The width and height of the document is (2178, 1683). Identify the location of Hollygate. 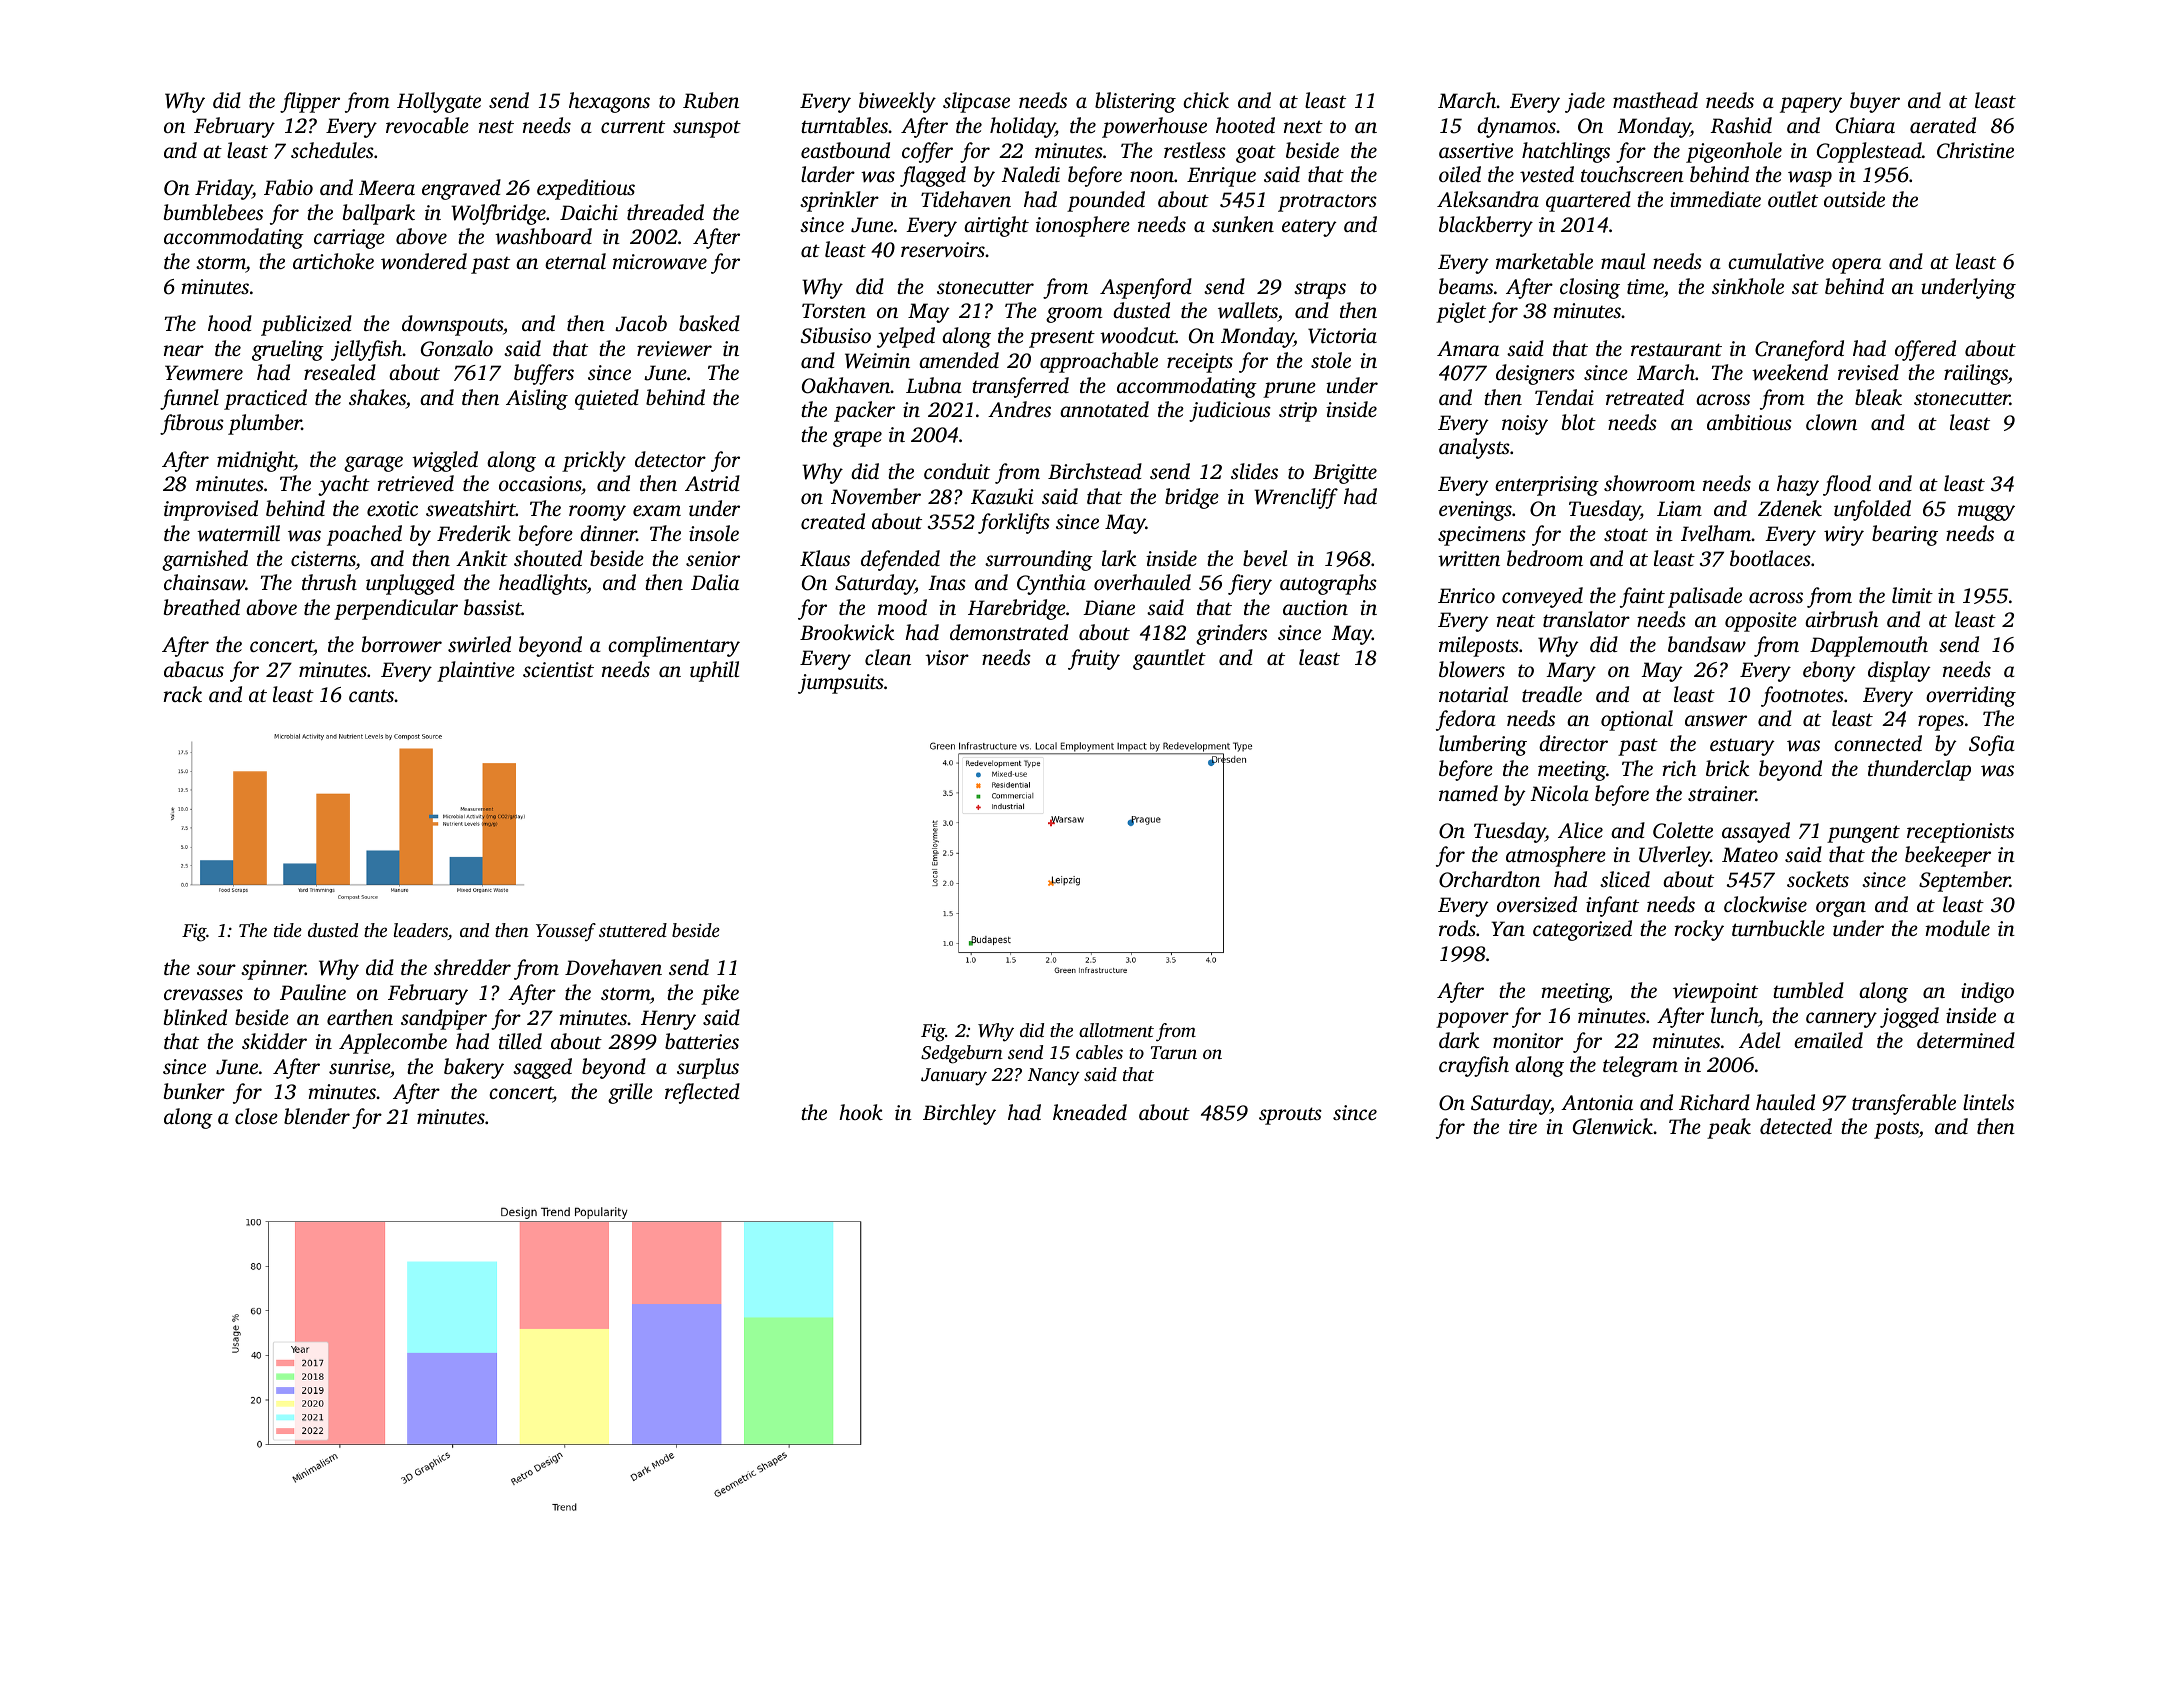
(439, 102).
